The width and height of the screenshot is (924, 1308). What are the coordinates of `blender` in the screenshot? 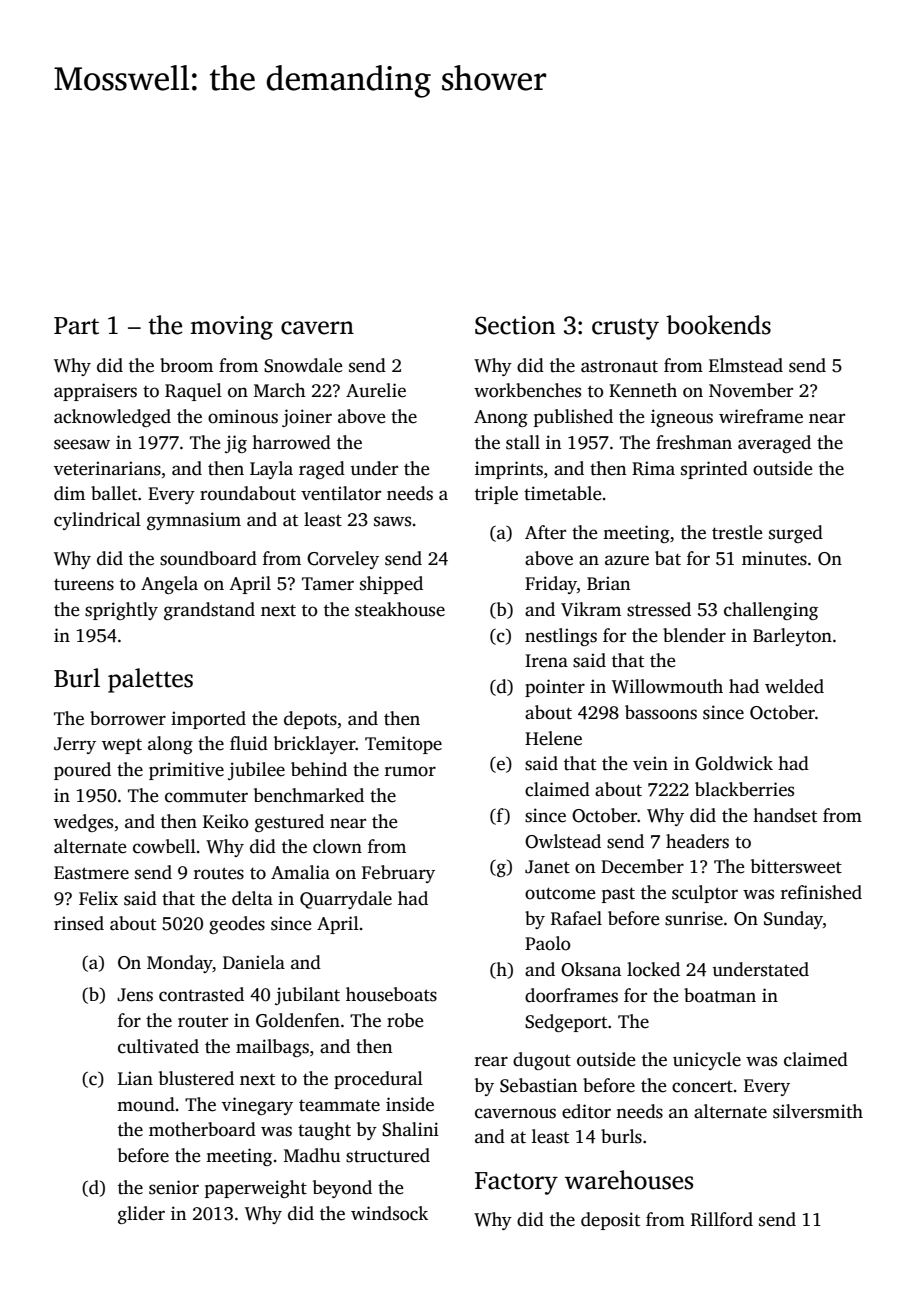 It's located at (694, 635).
